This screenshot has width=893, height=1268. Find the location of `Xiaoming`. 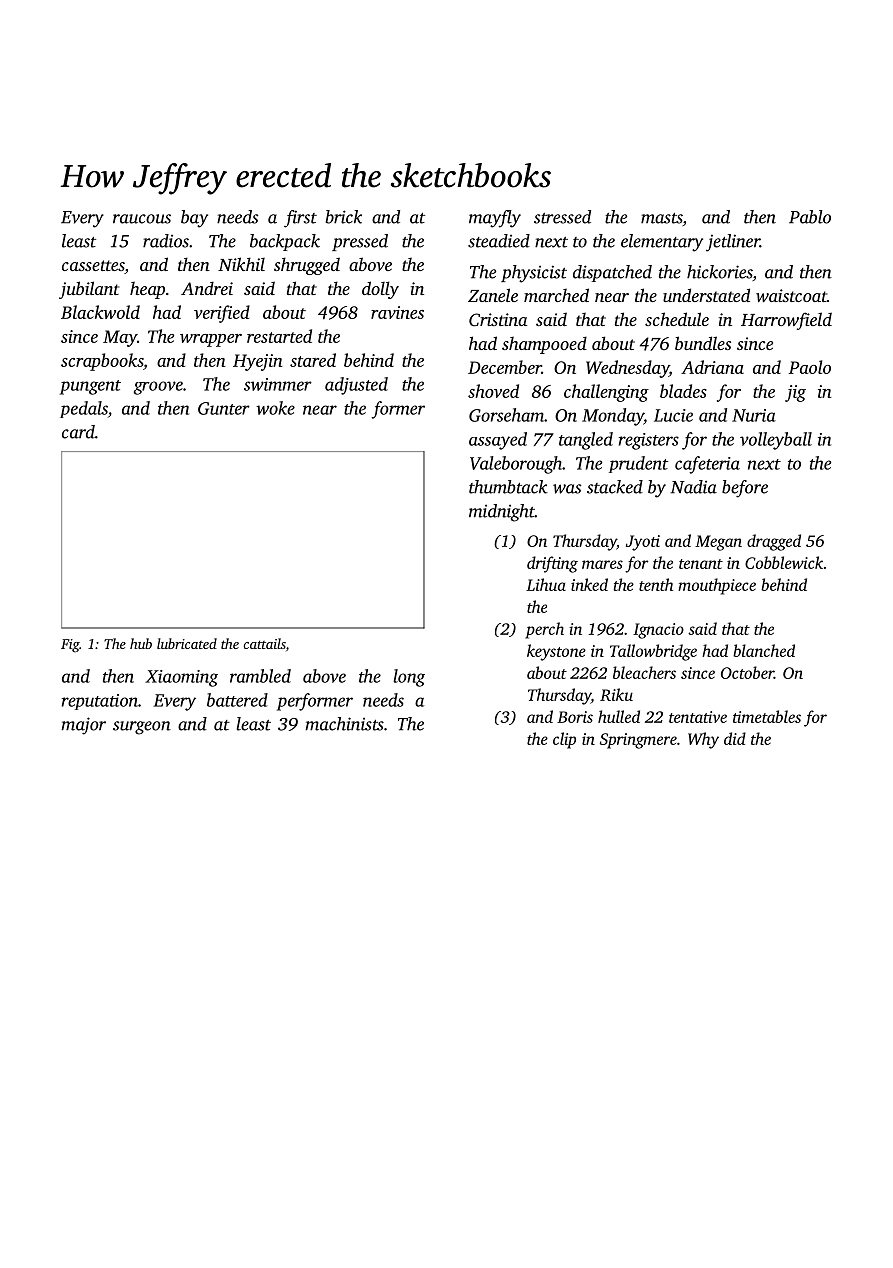

Xiaoming is located at coordinates (181, 678).
